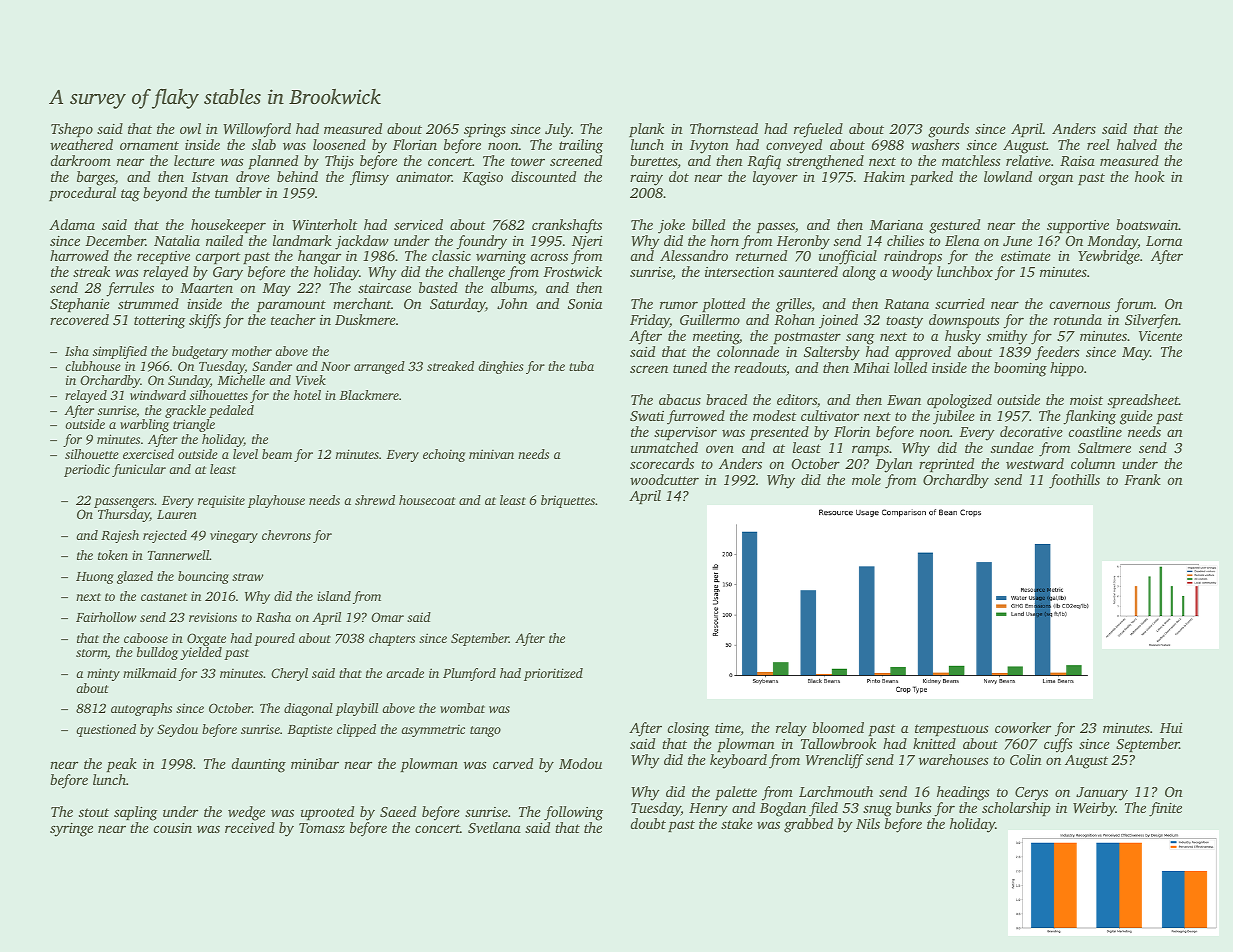 This image has width=1233, height=952. Describe the element at coordinates (1164, 241) in the image. I see `Lorna` at that location.
